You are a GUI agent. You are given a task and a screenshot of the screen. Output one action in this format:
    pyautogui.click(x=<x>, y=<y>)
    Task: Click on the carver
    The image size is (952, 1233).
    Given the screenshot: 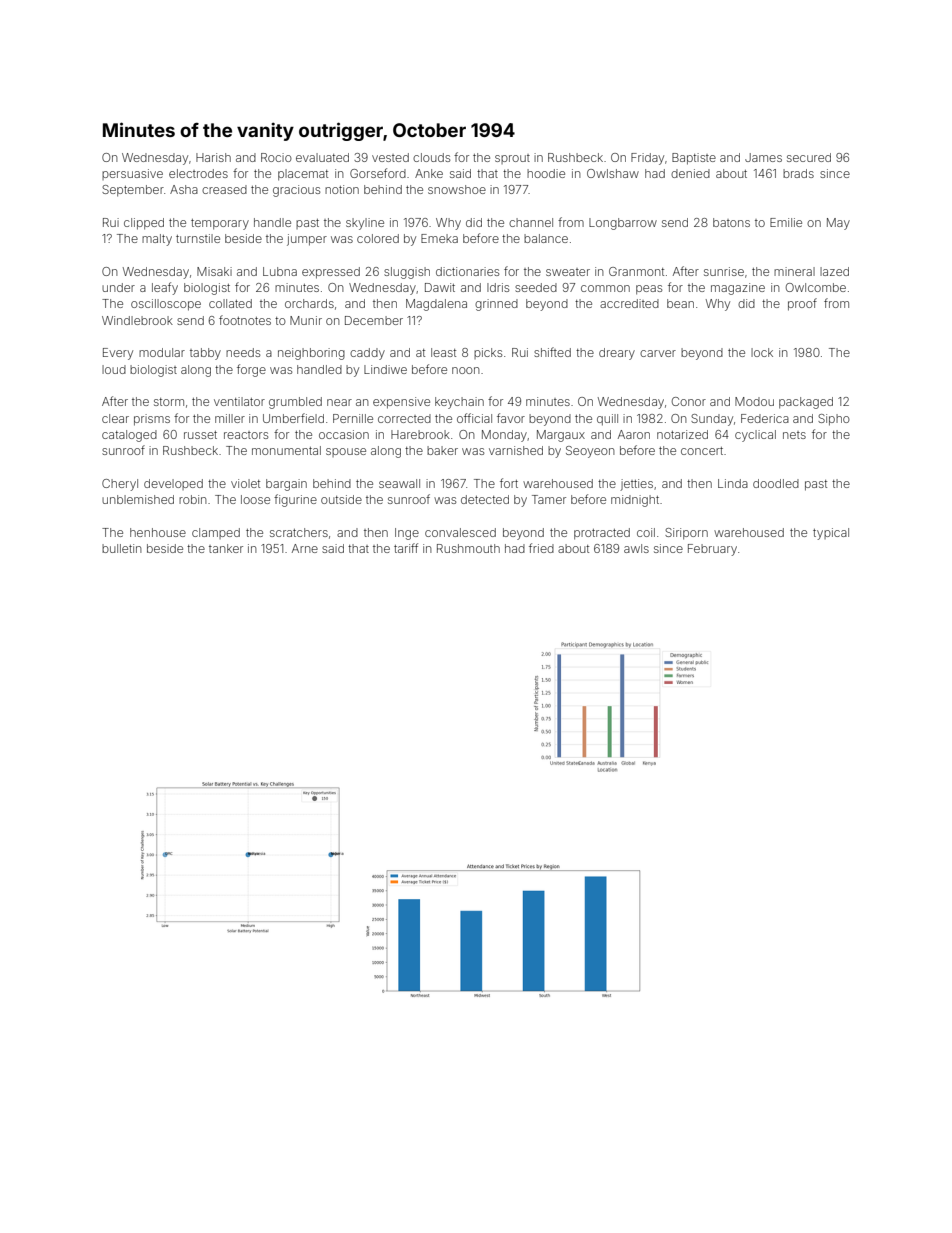 What is the action you would take?
    pyautogui.click(x=658, y=353)
